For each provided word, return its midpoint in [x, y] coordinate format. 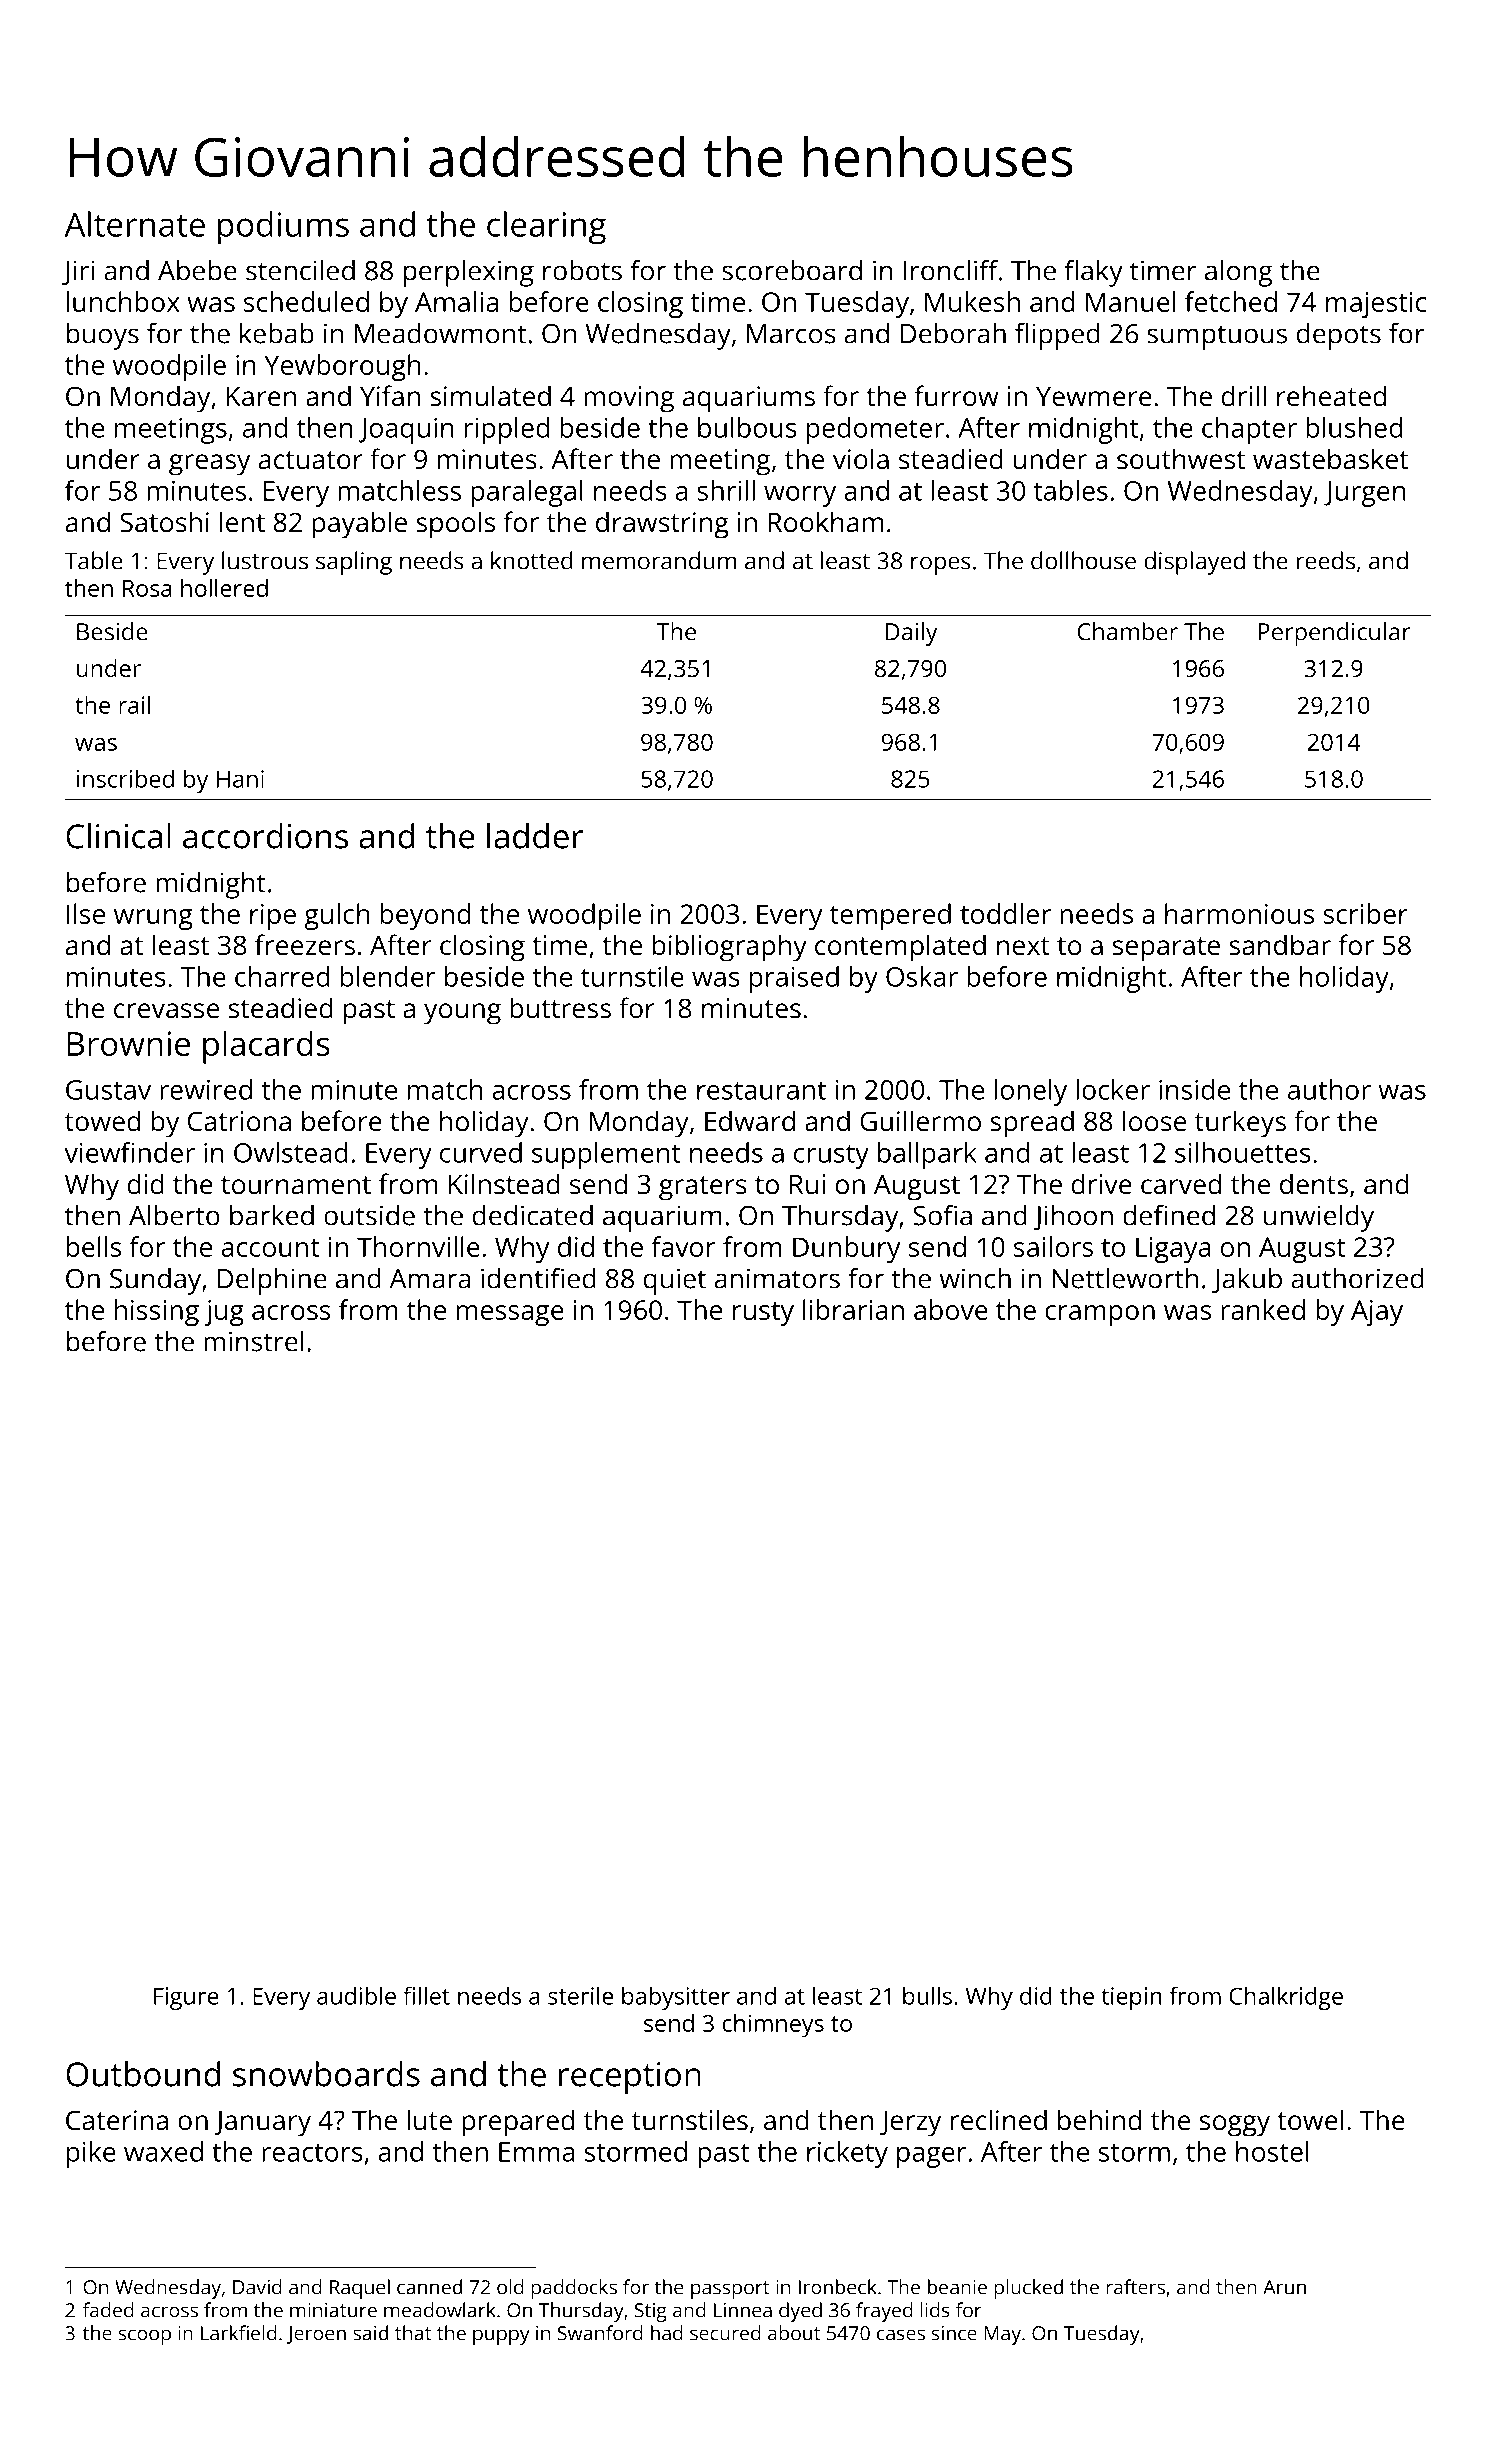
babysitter [676, 1998]
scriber [1365, 913]
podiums [283, 228]
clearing [546, 228]
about [794, 2333]
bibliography [730, 948]
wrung [153, 919]
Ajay [1377, 1313]
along [1239, 273]
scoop [145, 2337]
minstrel [253, 1341]
